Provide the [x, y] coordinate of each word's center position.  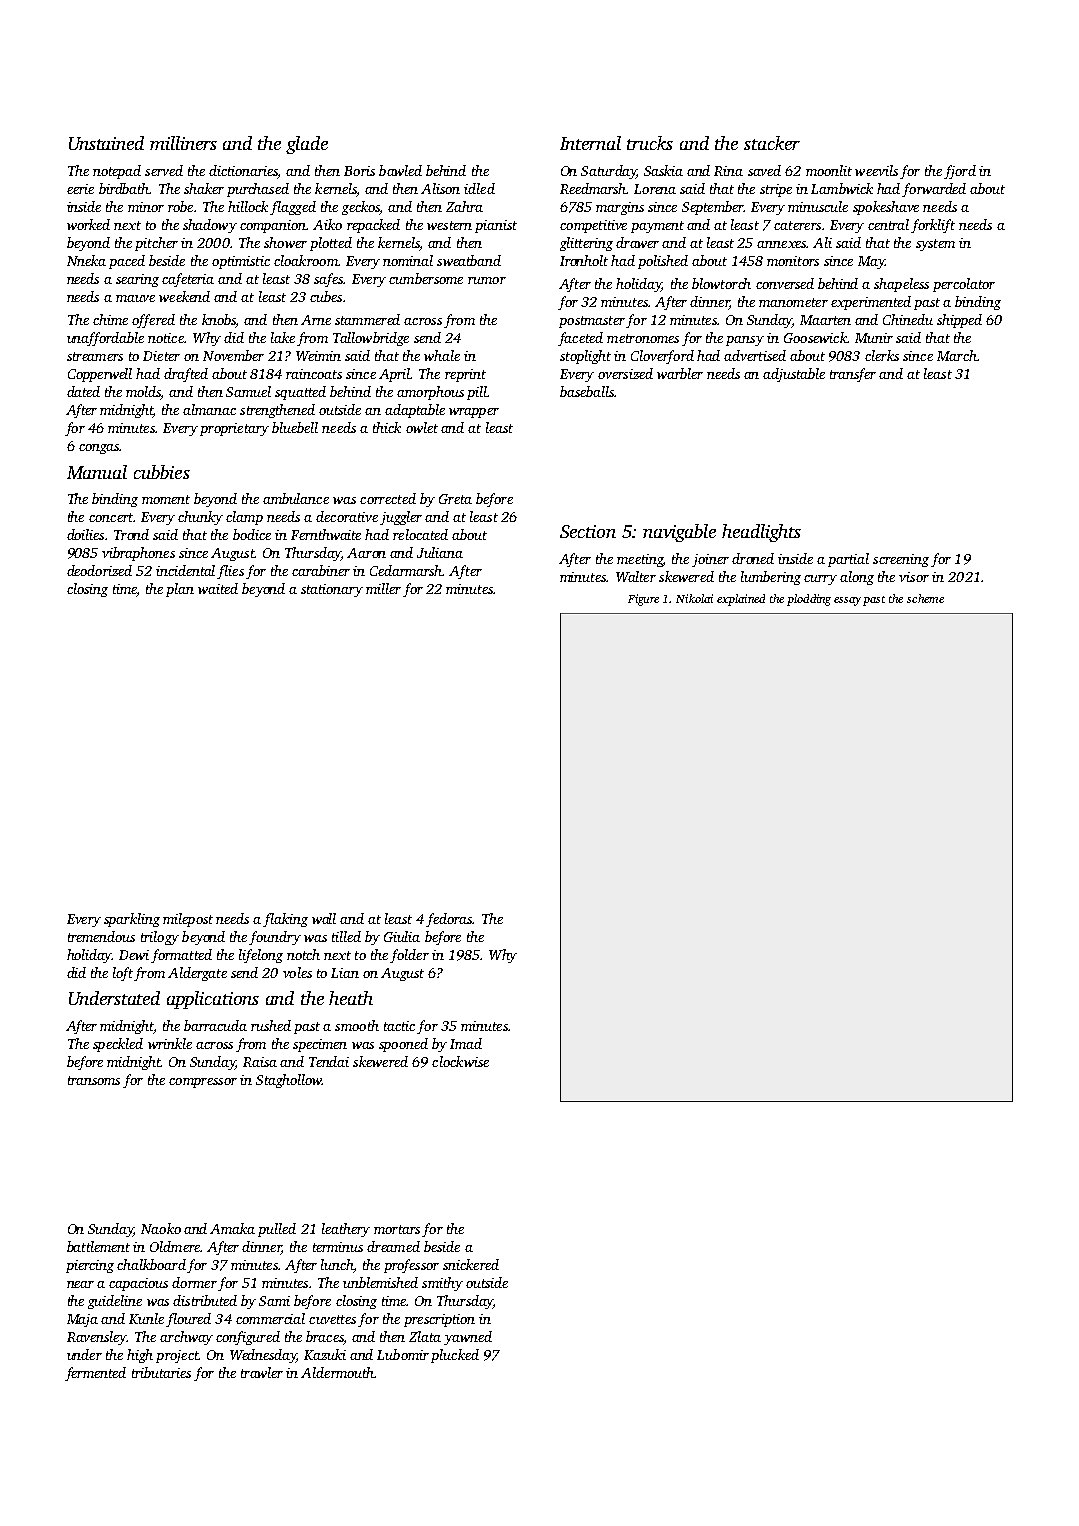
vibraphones [138, 554]
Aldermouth [337, 1372]
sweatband [469, 260]
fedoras [449, 920]
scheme [925, 598]
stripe [776, 190]
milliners [183, 143]
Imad [466, 1043]
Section [588, 531]
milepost [188, 920]
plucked [455, 1356]
